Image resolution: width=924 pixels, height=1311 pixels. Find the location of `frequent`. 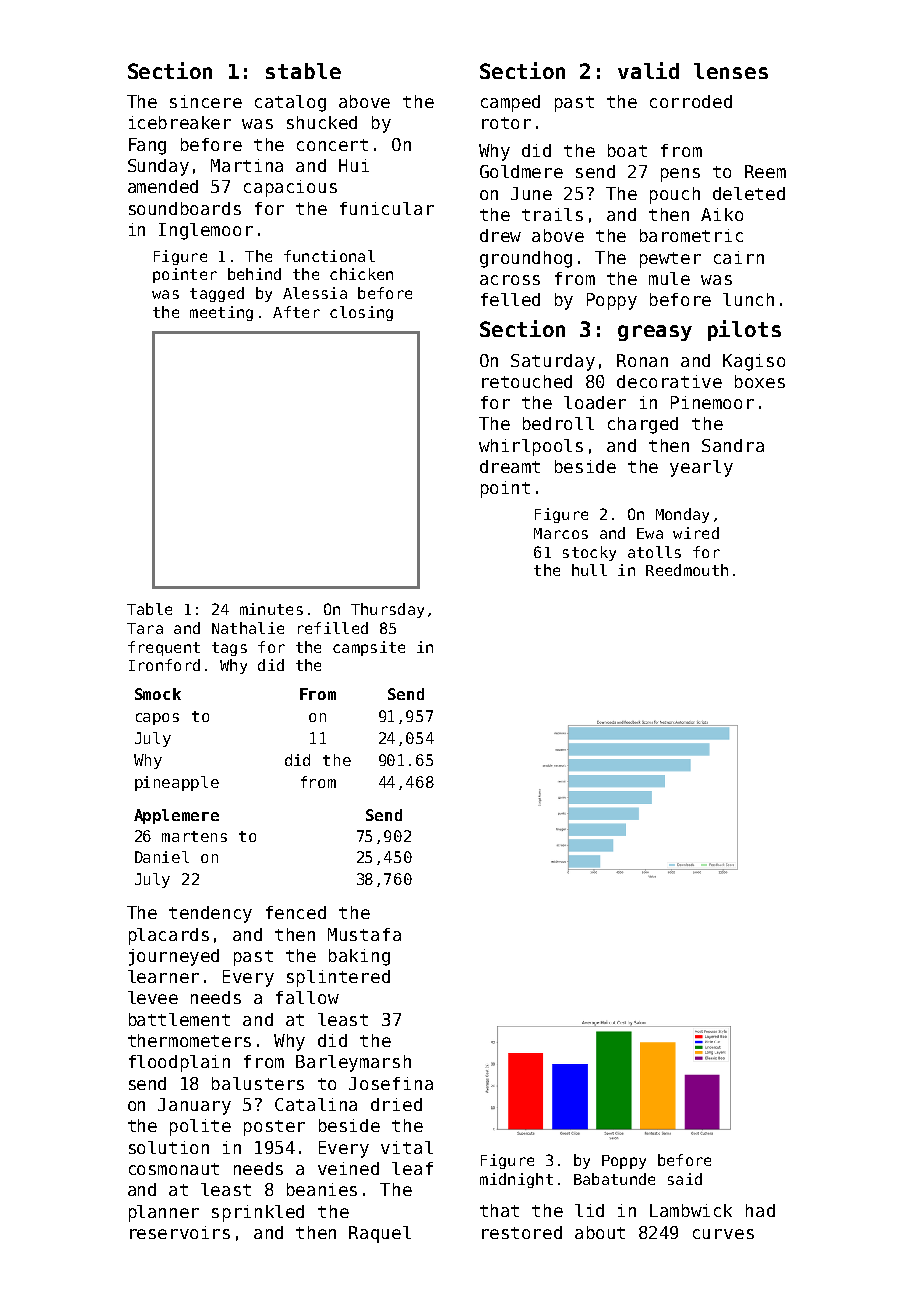

frequent is located at coordinates (164, 648).
